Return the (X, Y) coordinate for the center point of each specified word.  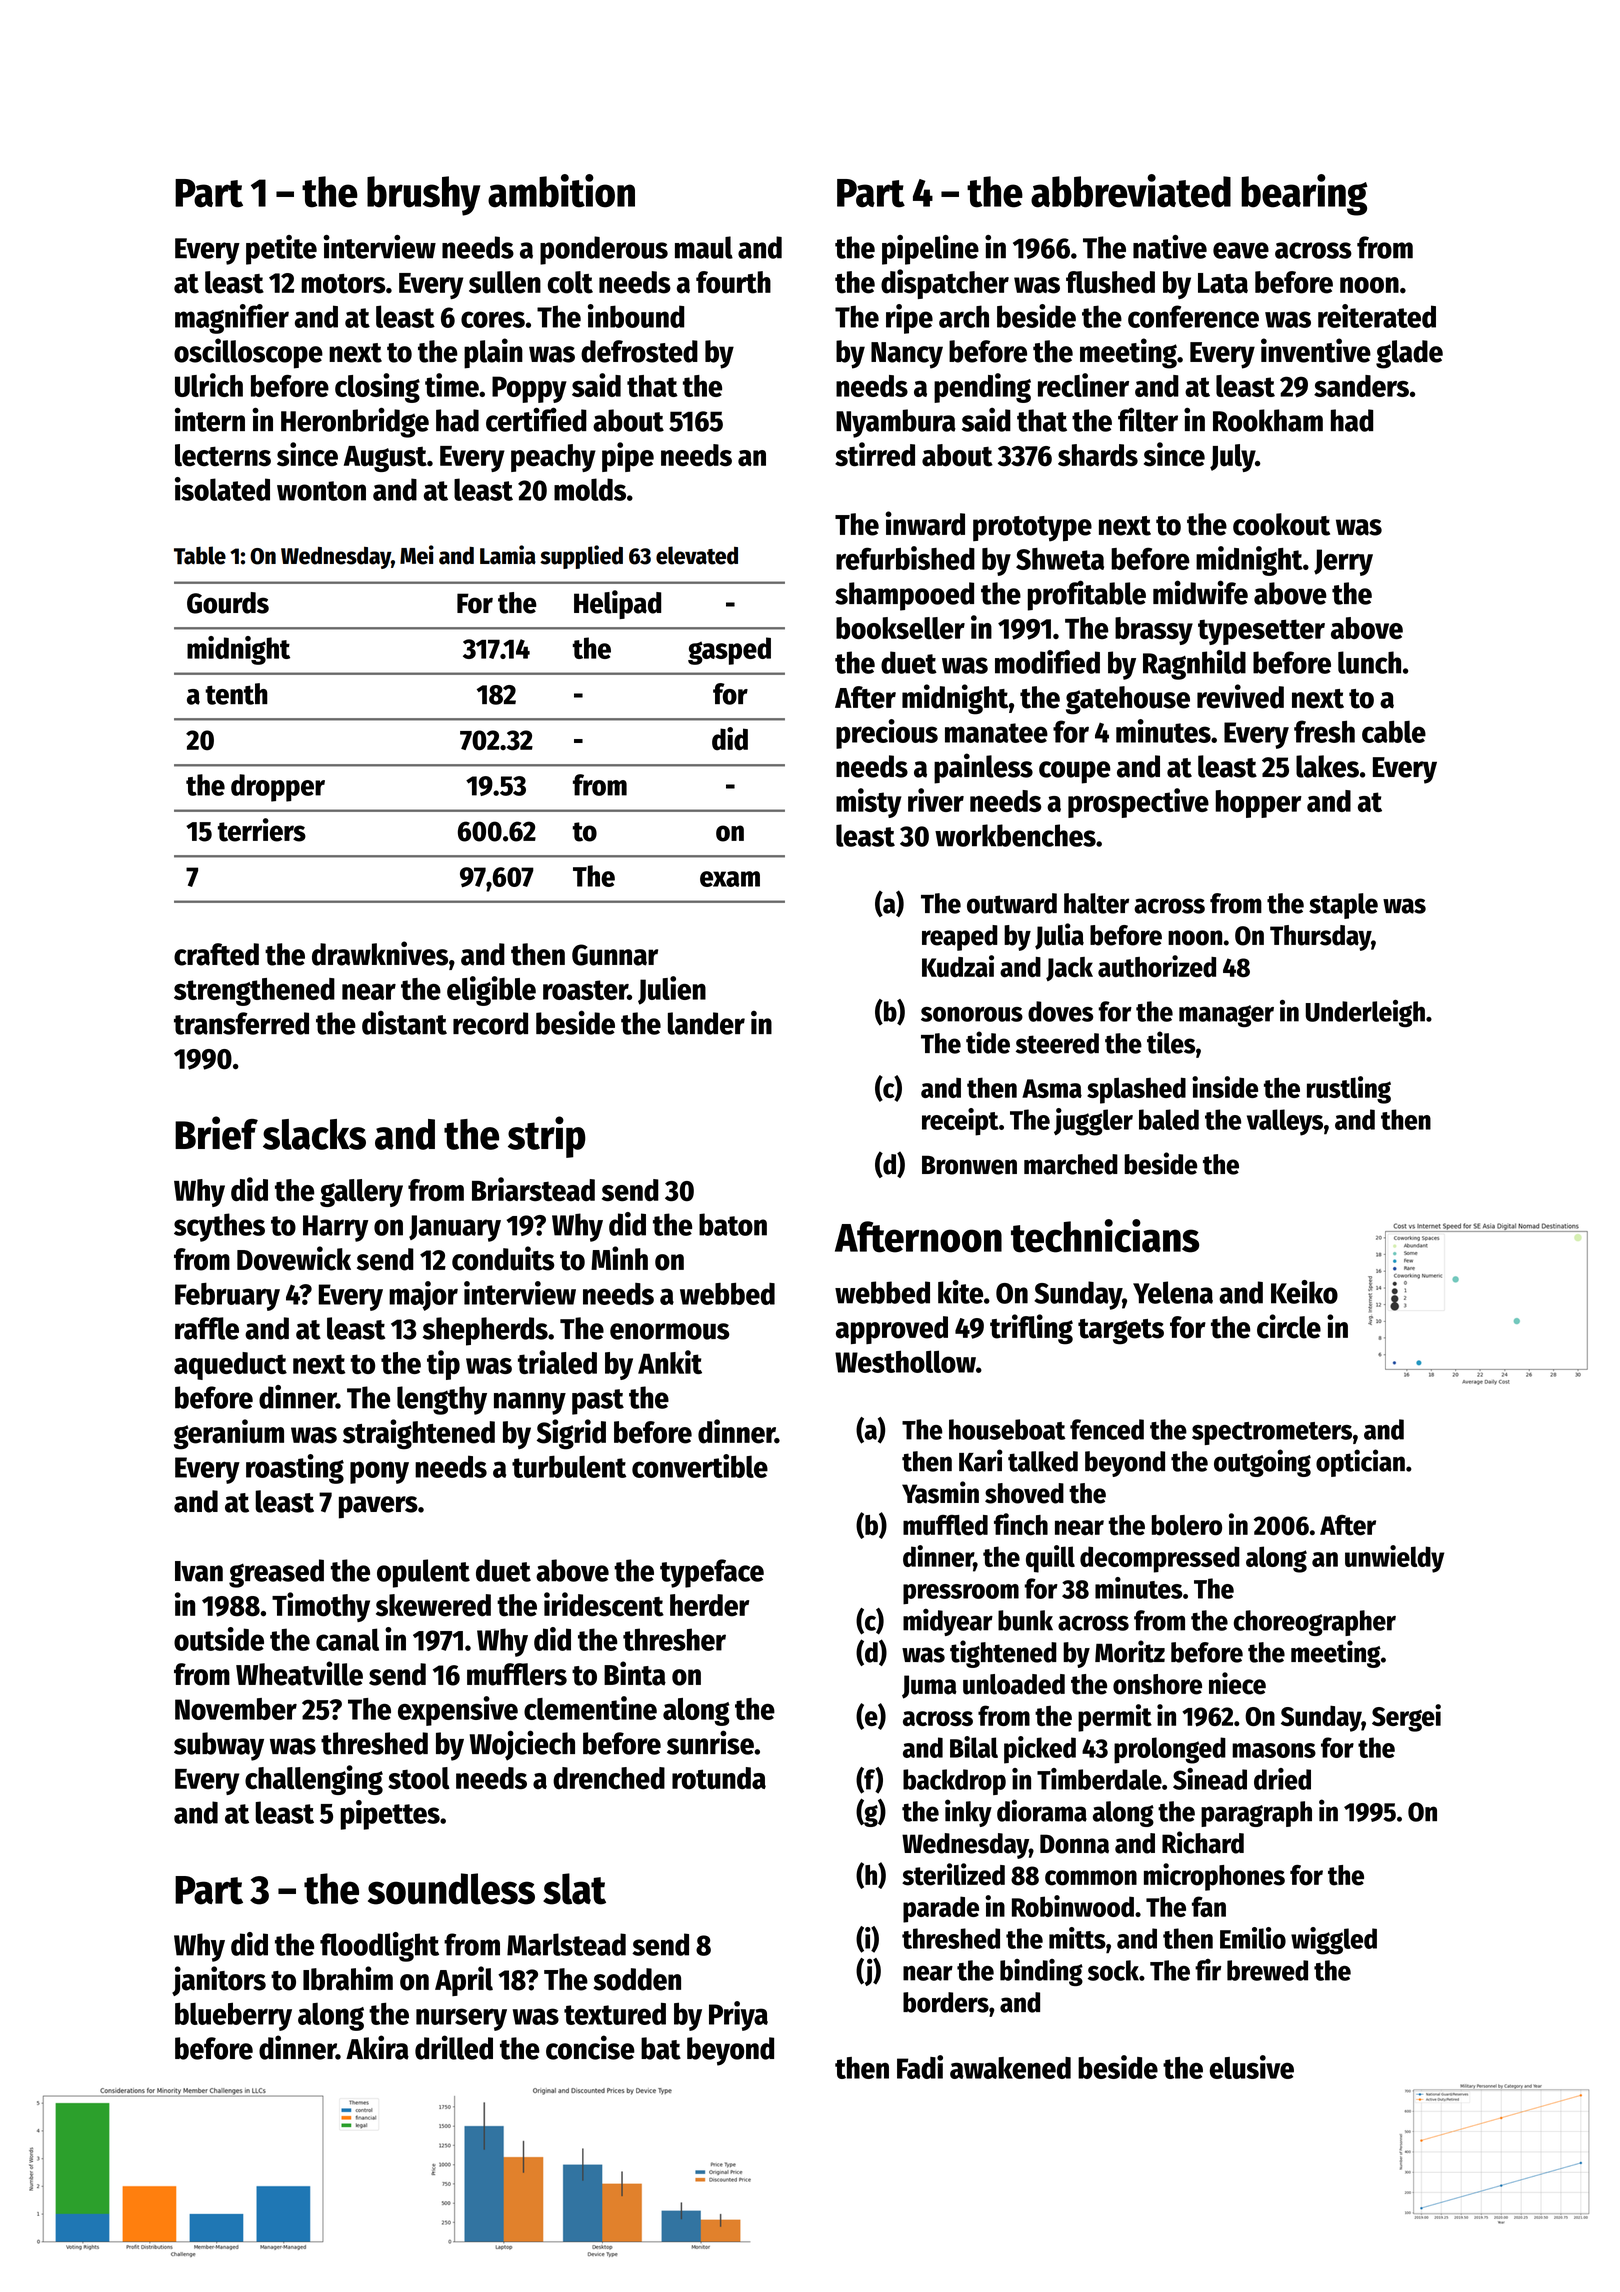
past (598, 1402)
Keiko (1304, 1292)
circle (1289, 1326)
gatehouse (1128, 700)
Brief (216, 1133)
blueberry (233, 2016)
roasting (295, 1469)
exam (730, 879)
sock (1113, 1970)
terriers (262, 830)
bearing (1304, 195)
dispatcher (945, 284)
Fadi (920, 2067)
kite (960, 1292)
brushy (423, 196)
